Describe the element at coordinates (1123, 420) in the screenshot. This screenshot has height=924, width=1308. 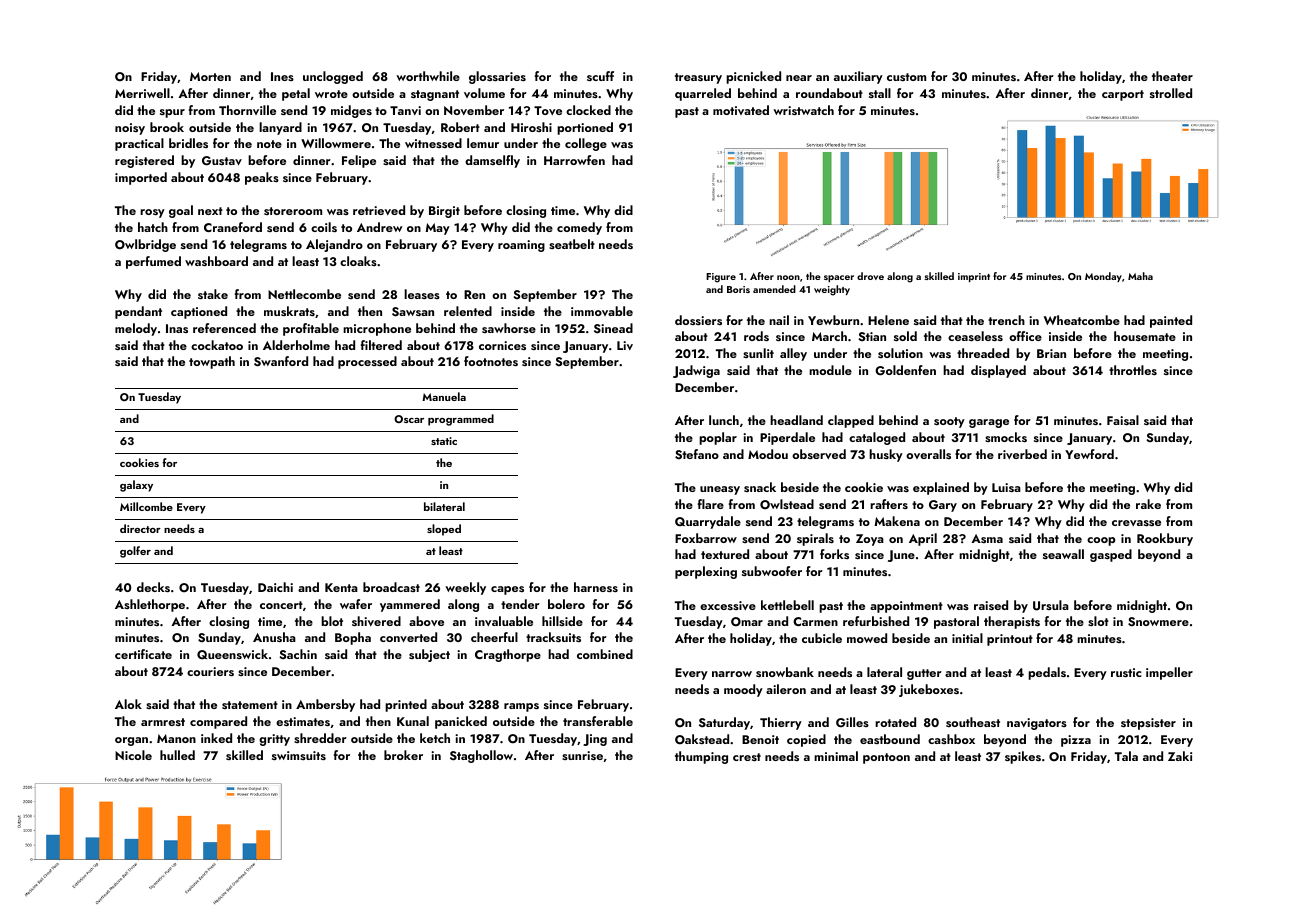
I see `Faisal` at that location.
